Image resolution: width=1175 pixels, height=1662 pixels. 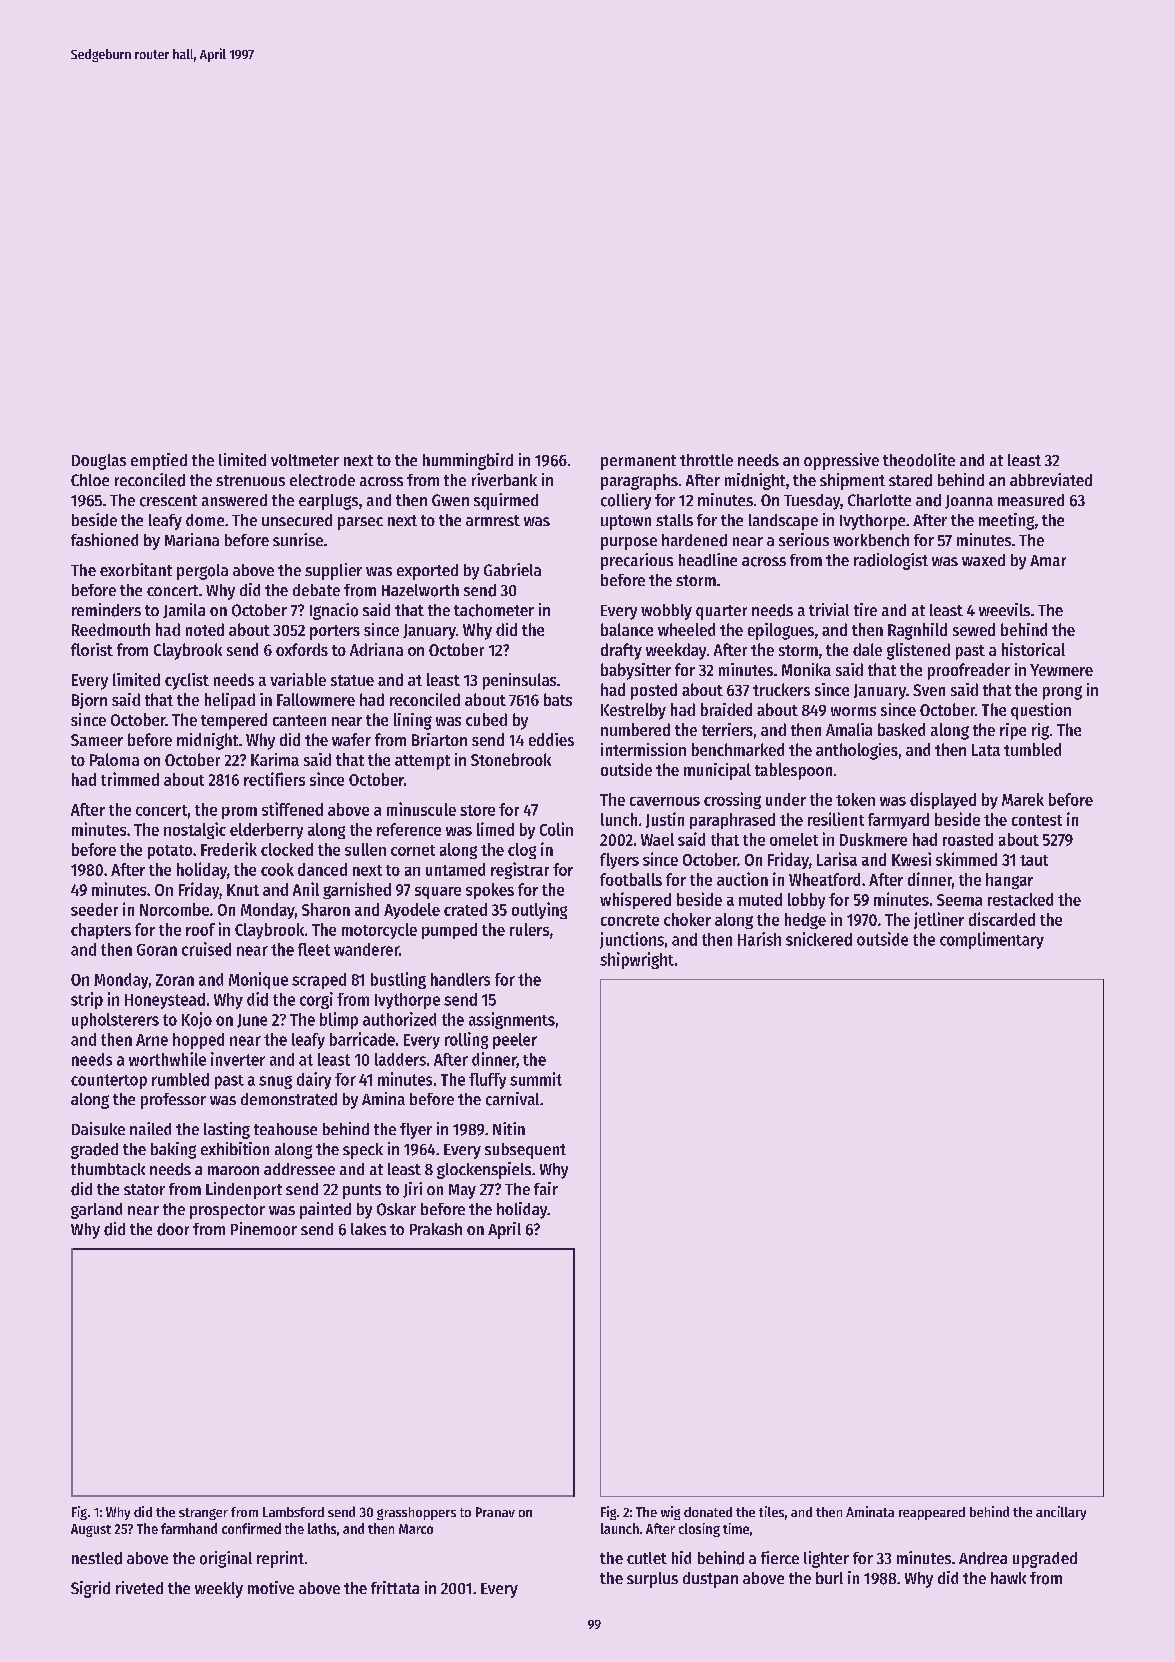 I want to click on complimentary, so click(x=992, y=940).
